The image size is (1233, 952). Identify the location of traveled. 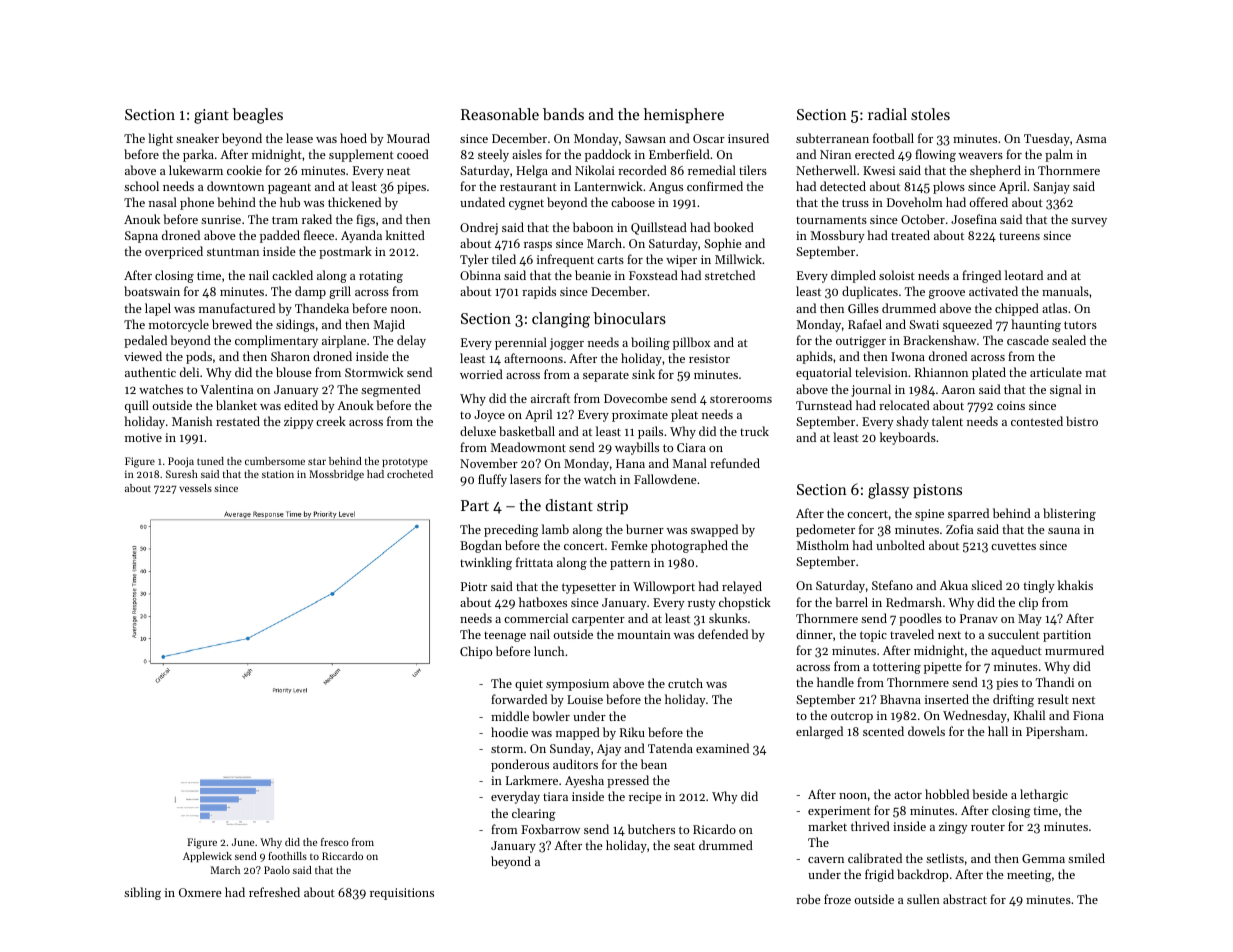
(912, 634).
